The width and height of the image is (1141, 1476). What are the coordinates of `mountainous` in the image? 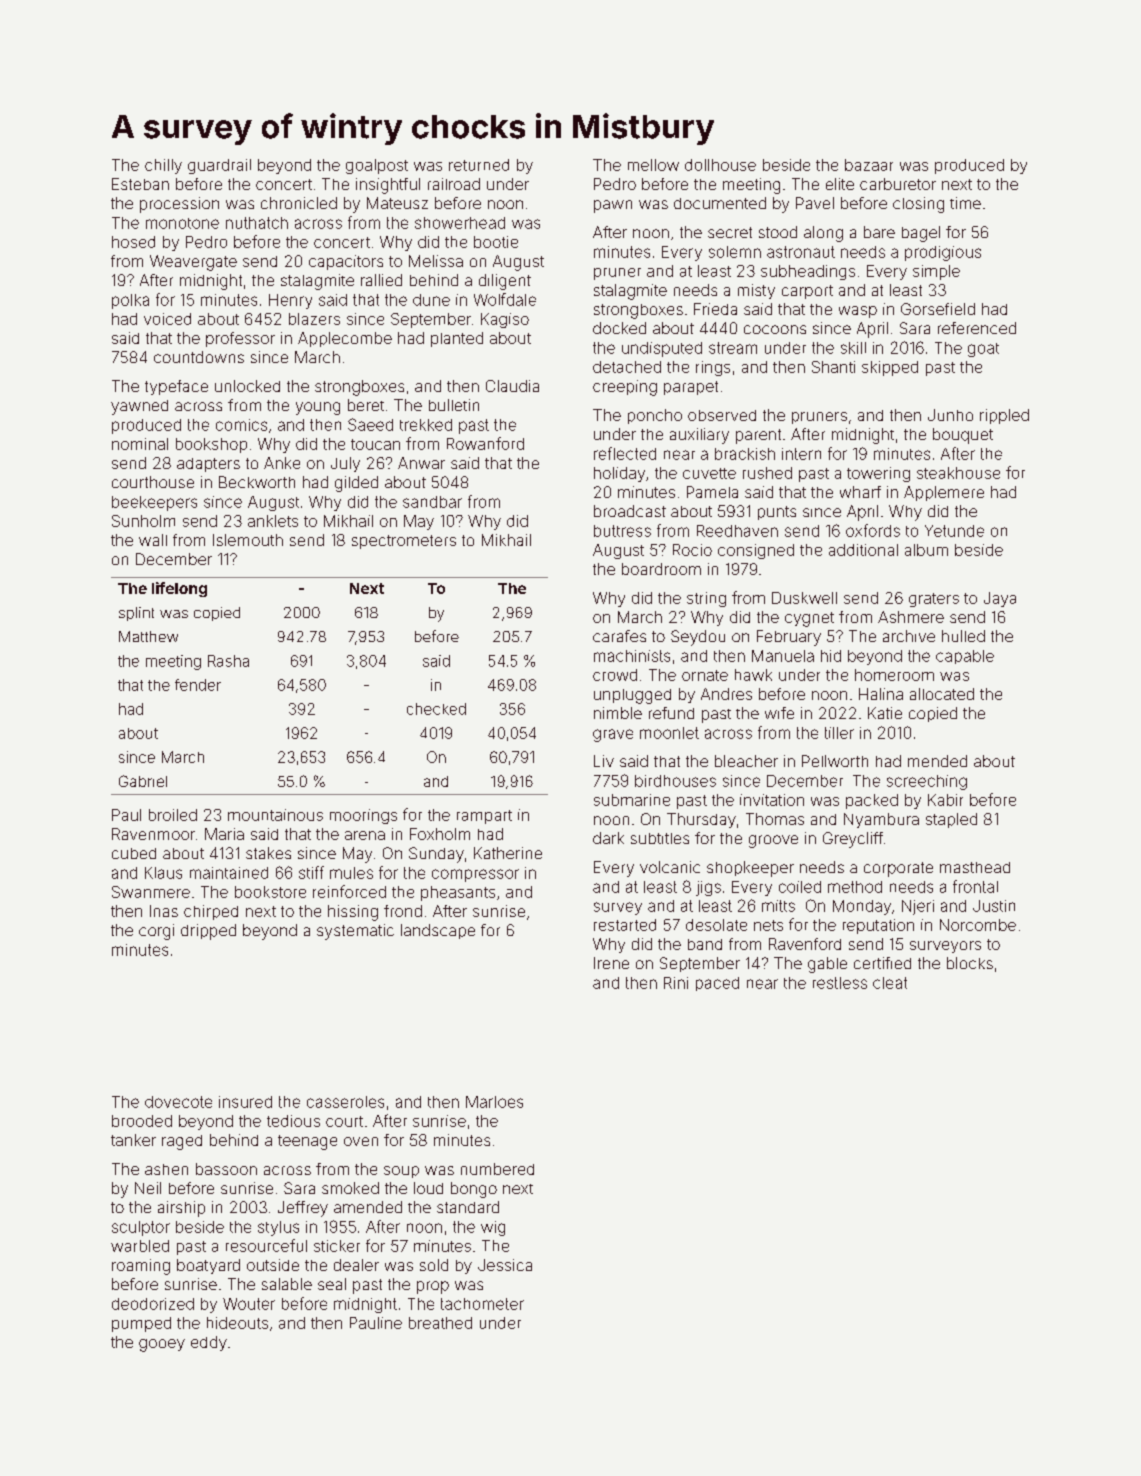 It's located at (275, 815).
